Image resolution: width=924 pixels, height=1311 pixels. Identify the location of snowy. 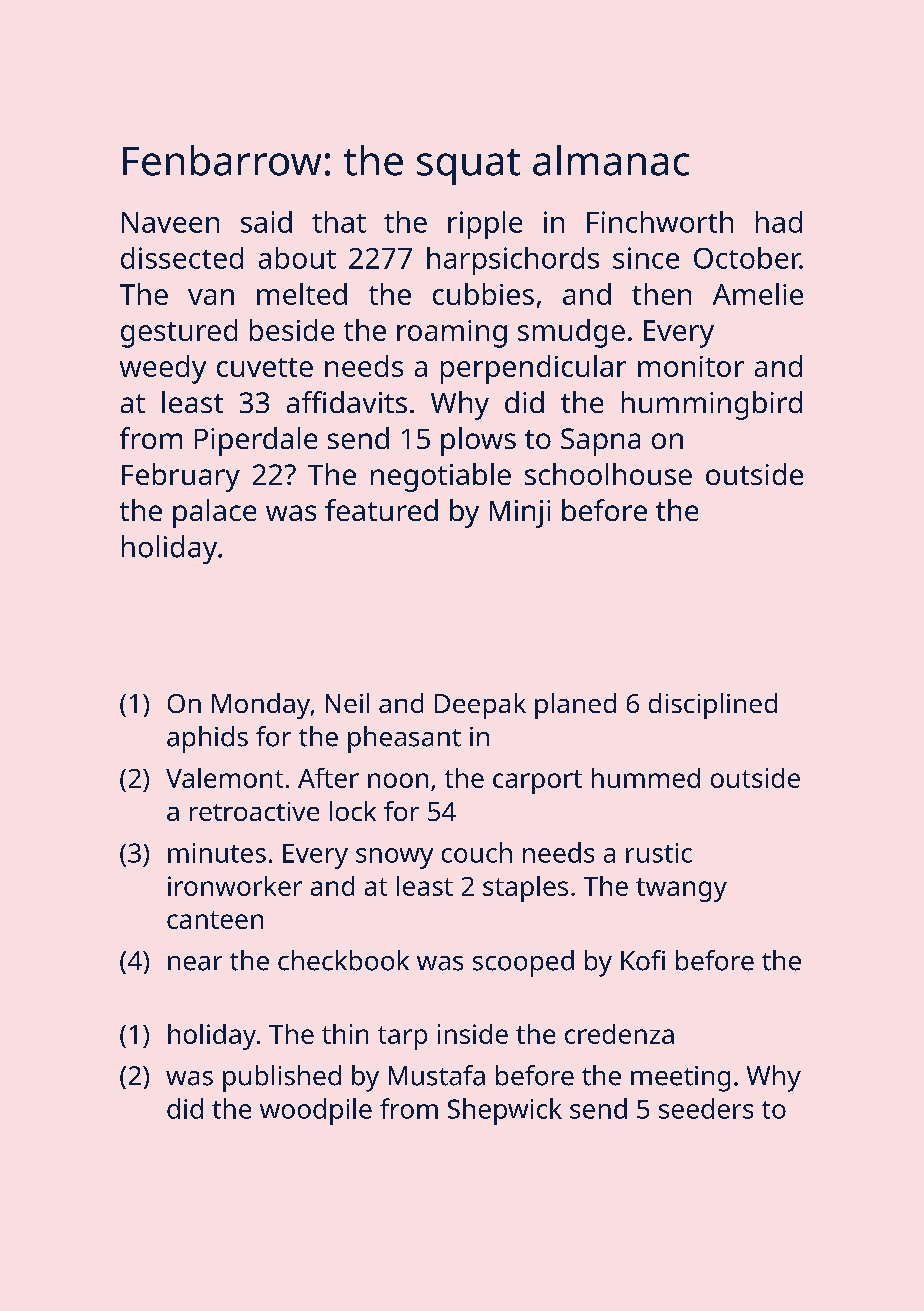
(394, 858).
